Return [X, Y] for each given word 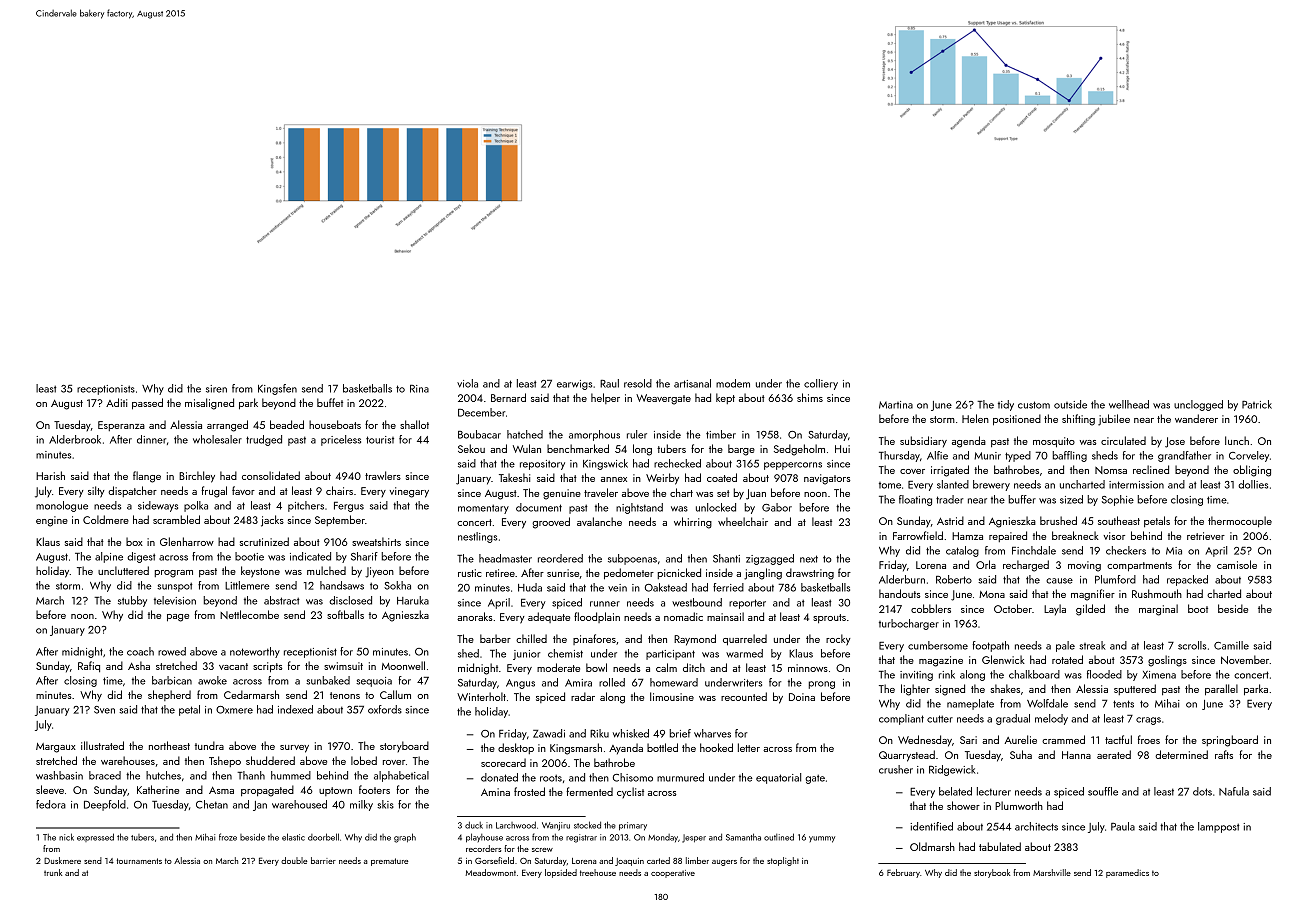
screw [542, 850]
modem [733, 383]
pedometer [629, 574]
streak [1092, 645]
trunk [53, 872]
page [178, 618]
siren [216, 389]
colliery [821, 384]
